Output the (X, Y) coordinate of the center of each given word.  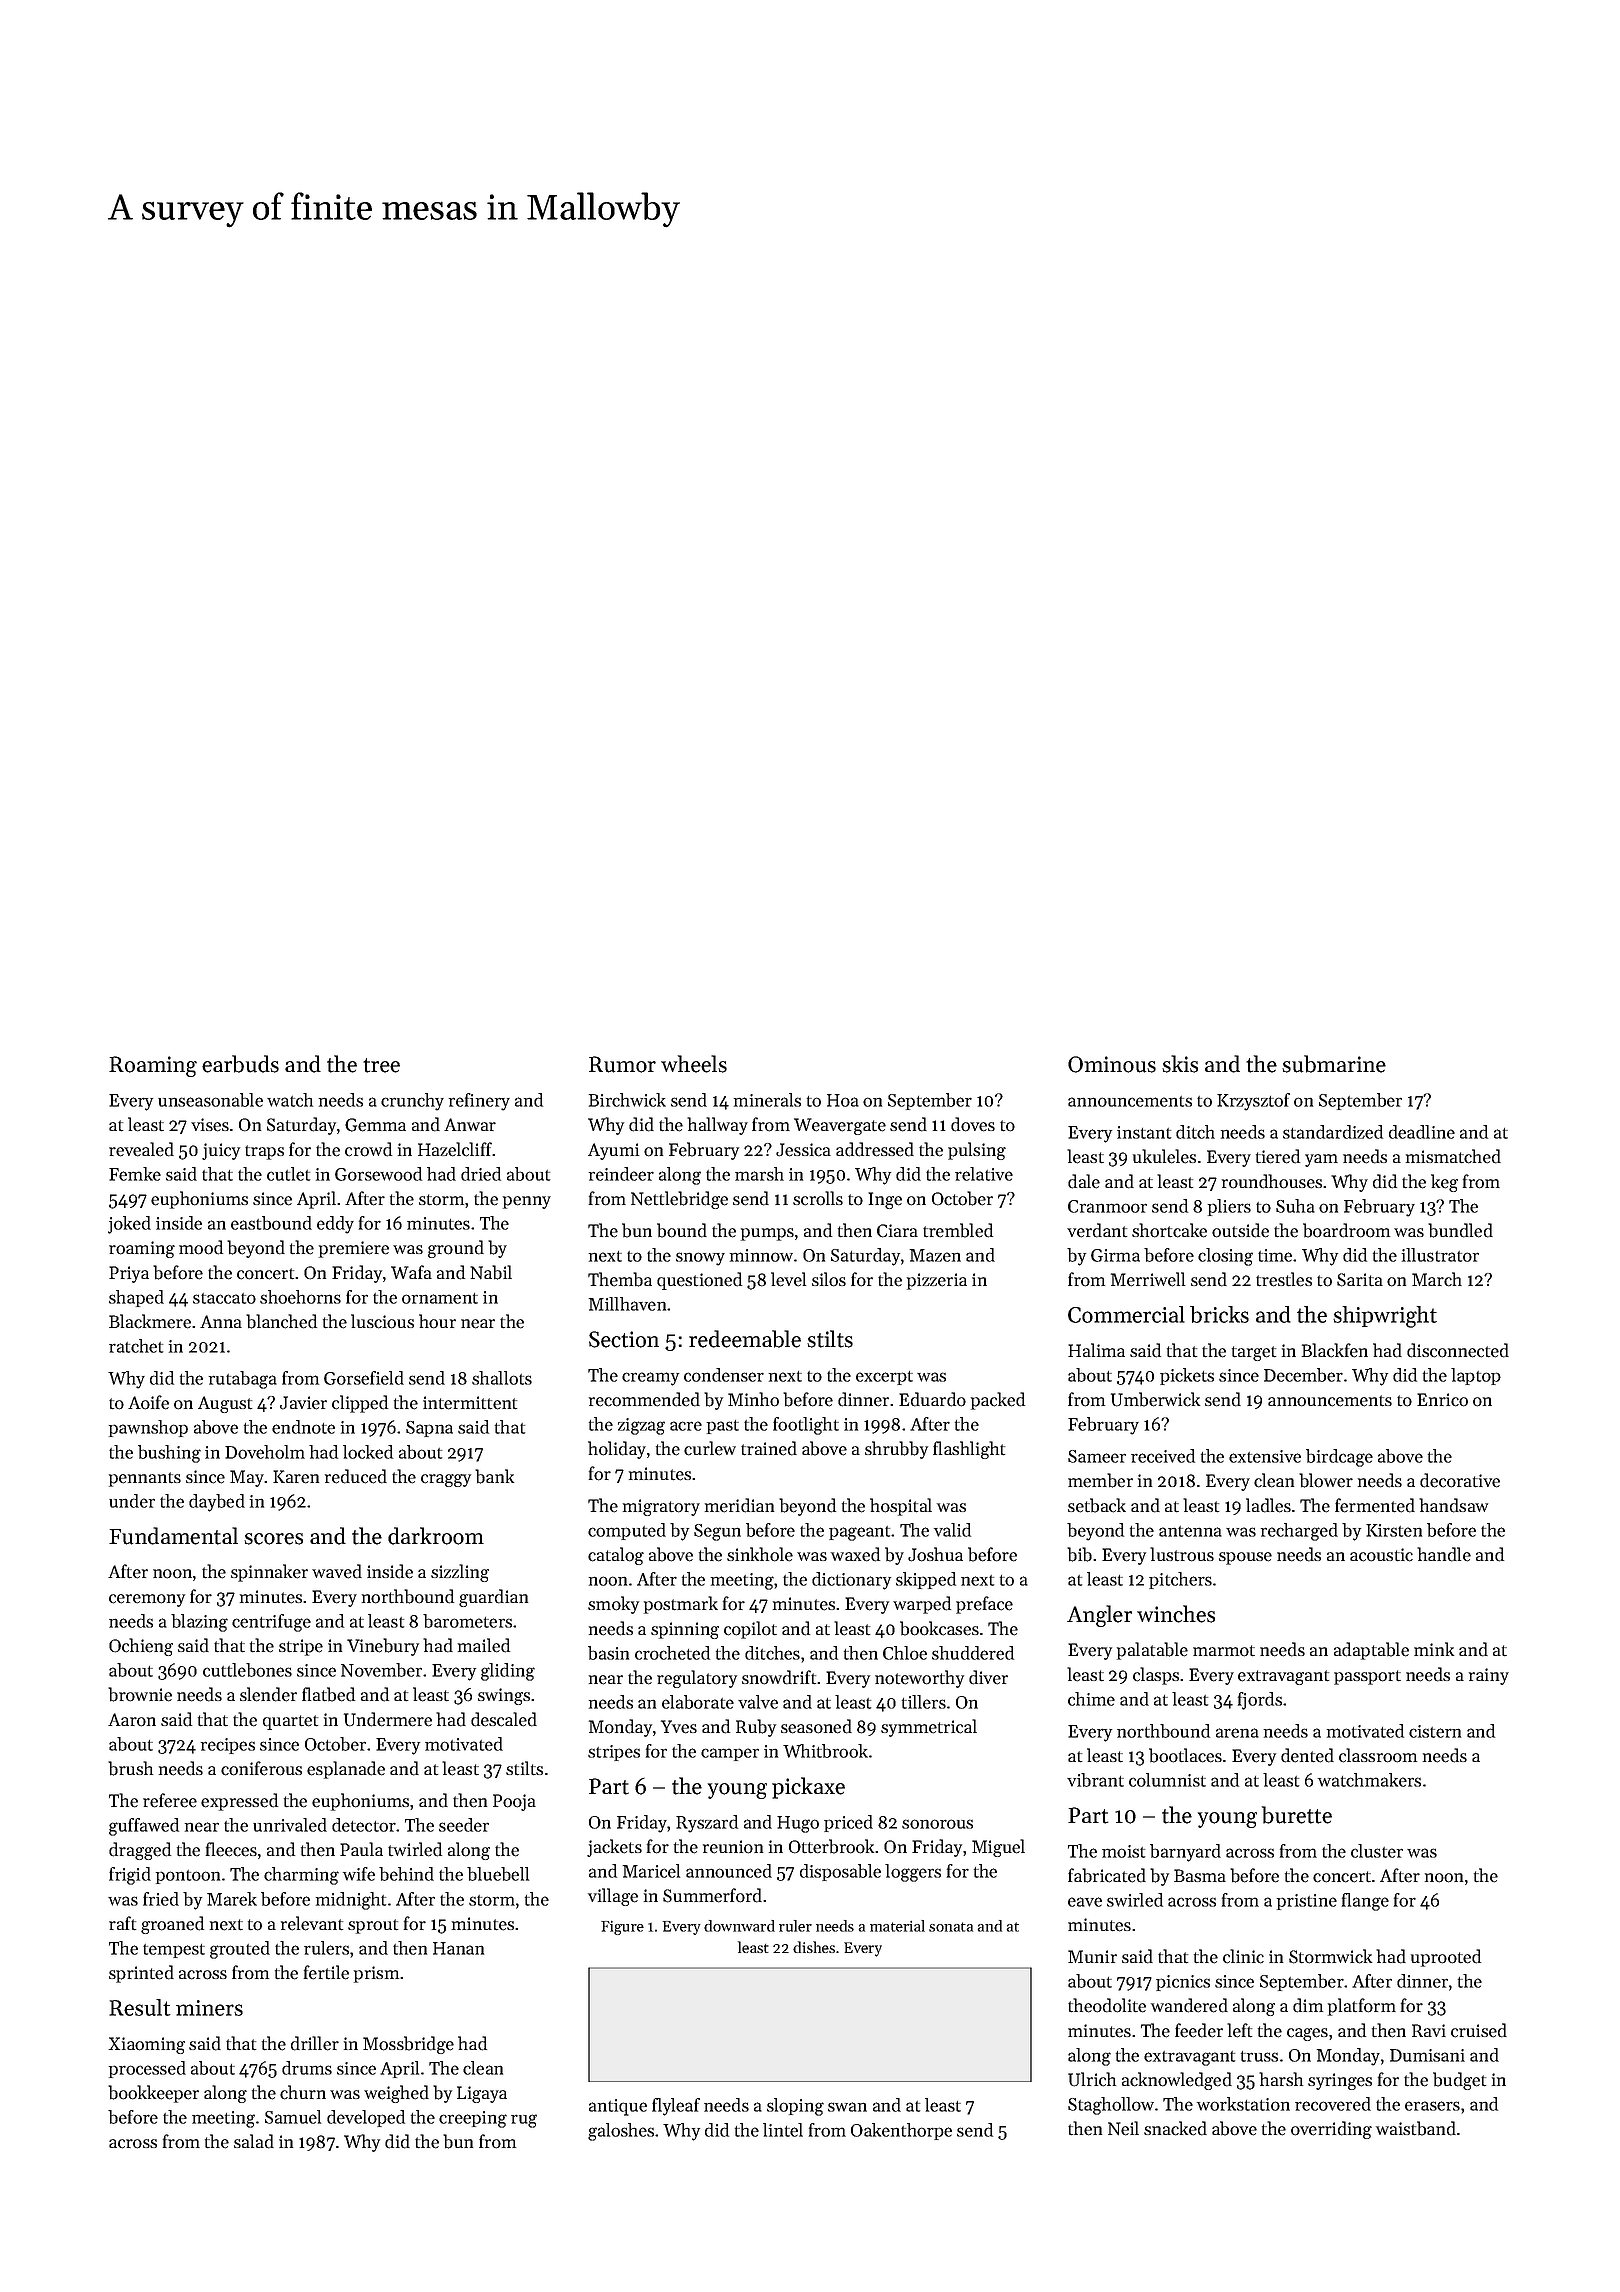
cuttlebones (247, 1670)
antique (618, 2107)
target (1254, 1353)
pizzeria (937, 1281)
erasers (1432, 2106)
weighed (396, 2094)
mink (1434, 1649)
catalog (616, 1556)
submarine (1334, 1064)
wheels (694, 1064)
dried (481, 1174)
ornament (440, 1298)
